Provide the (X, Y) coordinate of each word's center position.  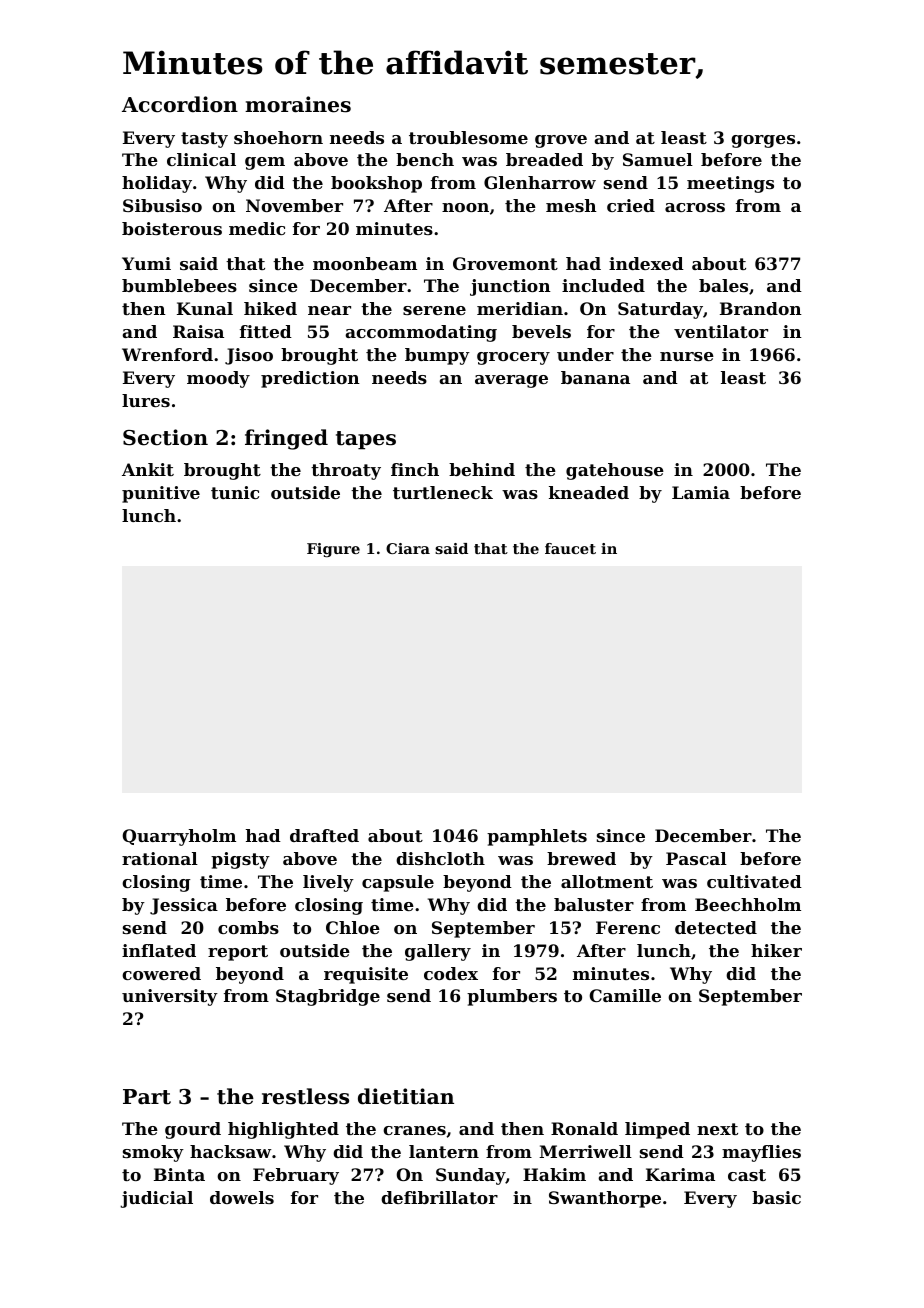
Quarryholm (179, 837)
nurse (687, 356)
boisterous (172, 228)
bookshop (376, 184)
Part (147, 1097)
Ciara (408, 548)
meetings (730, 184)
